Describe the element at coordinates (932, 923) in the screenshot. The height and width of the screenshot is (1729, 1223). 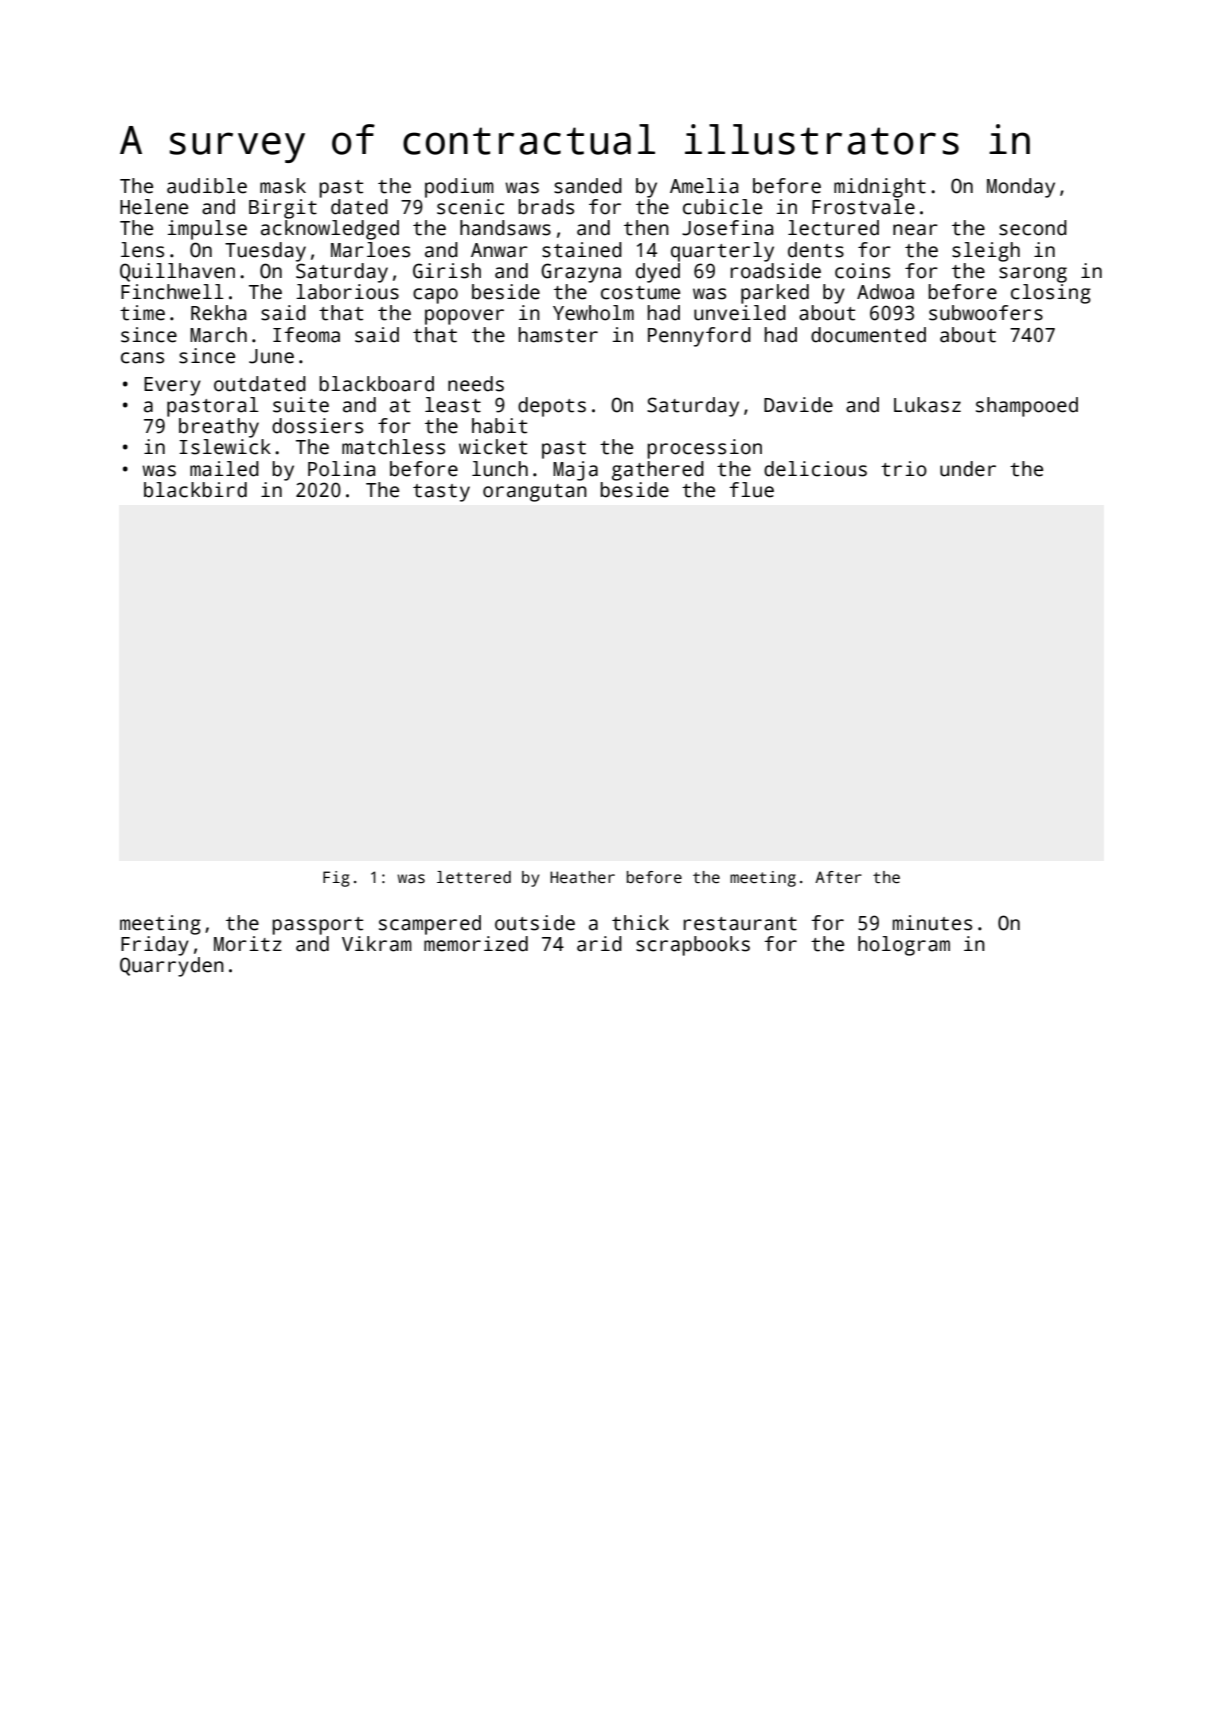
I see `minutes` at that location.
